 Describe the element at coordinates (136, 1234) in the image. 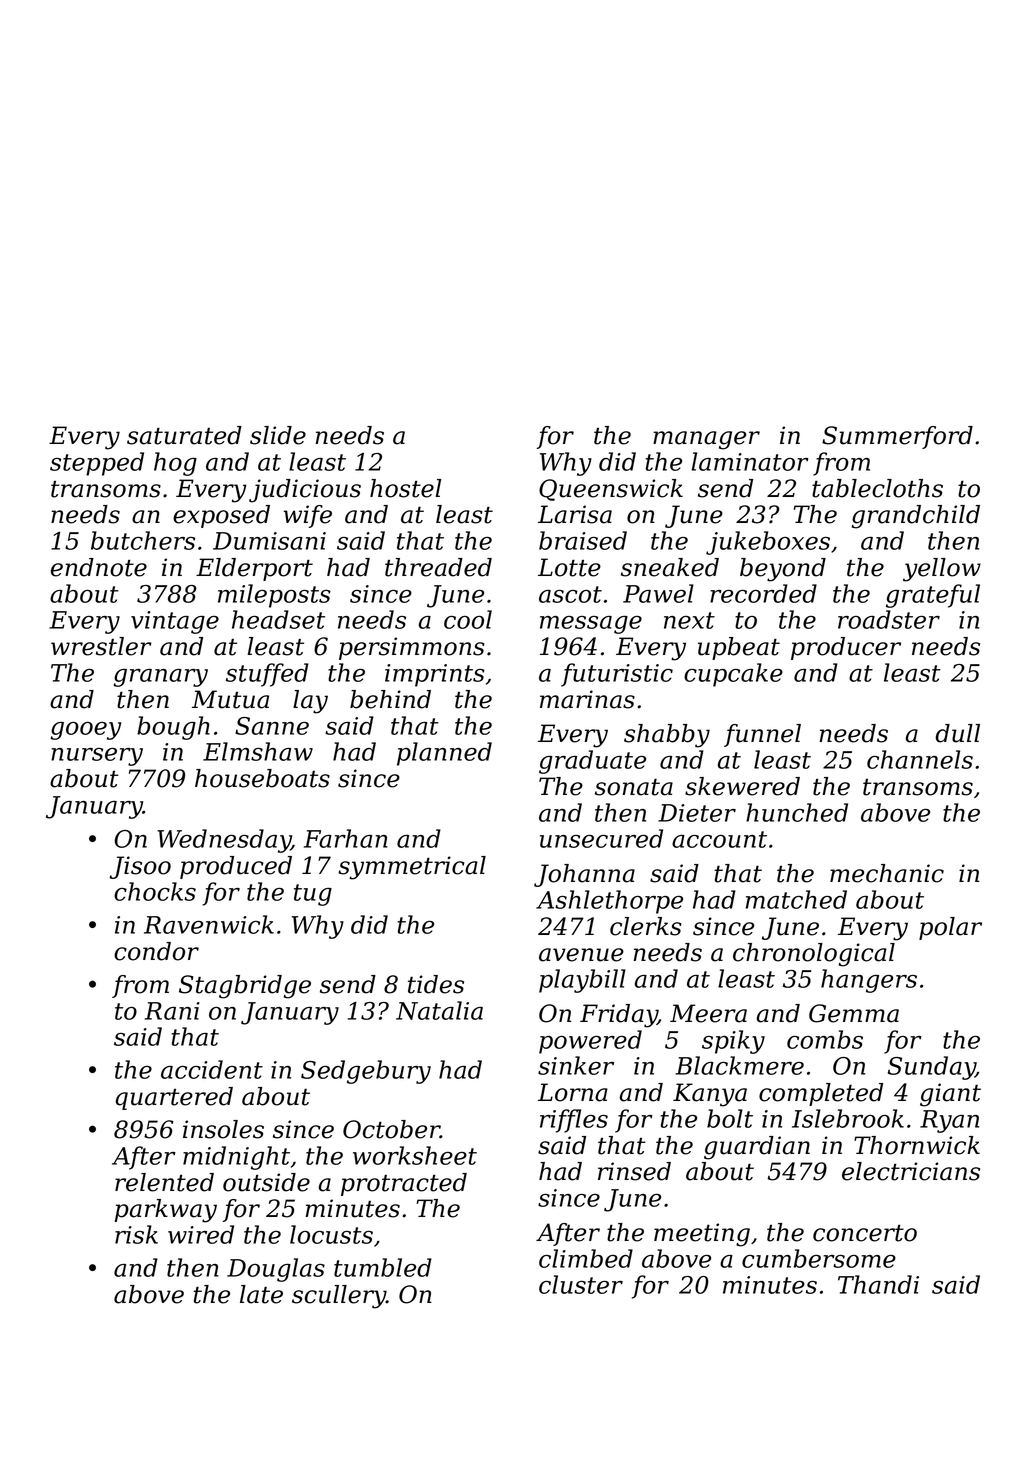

I see `risk` at that location.
